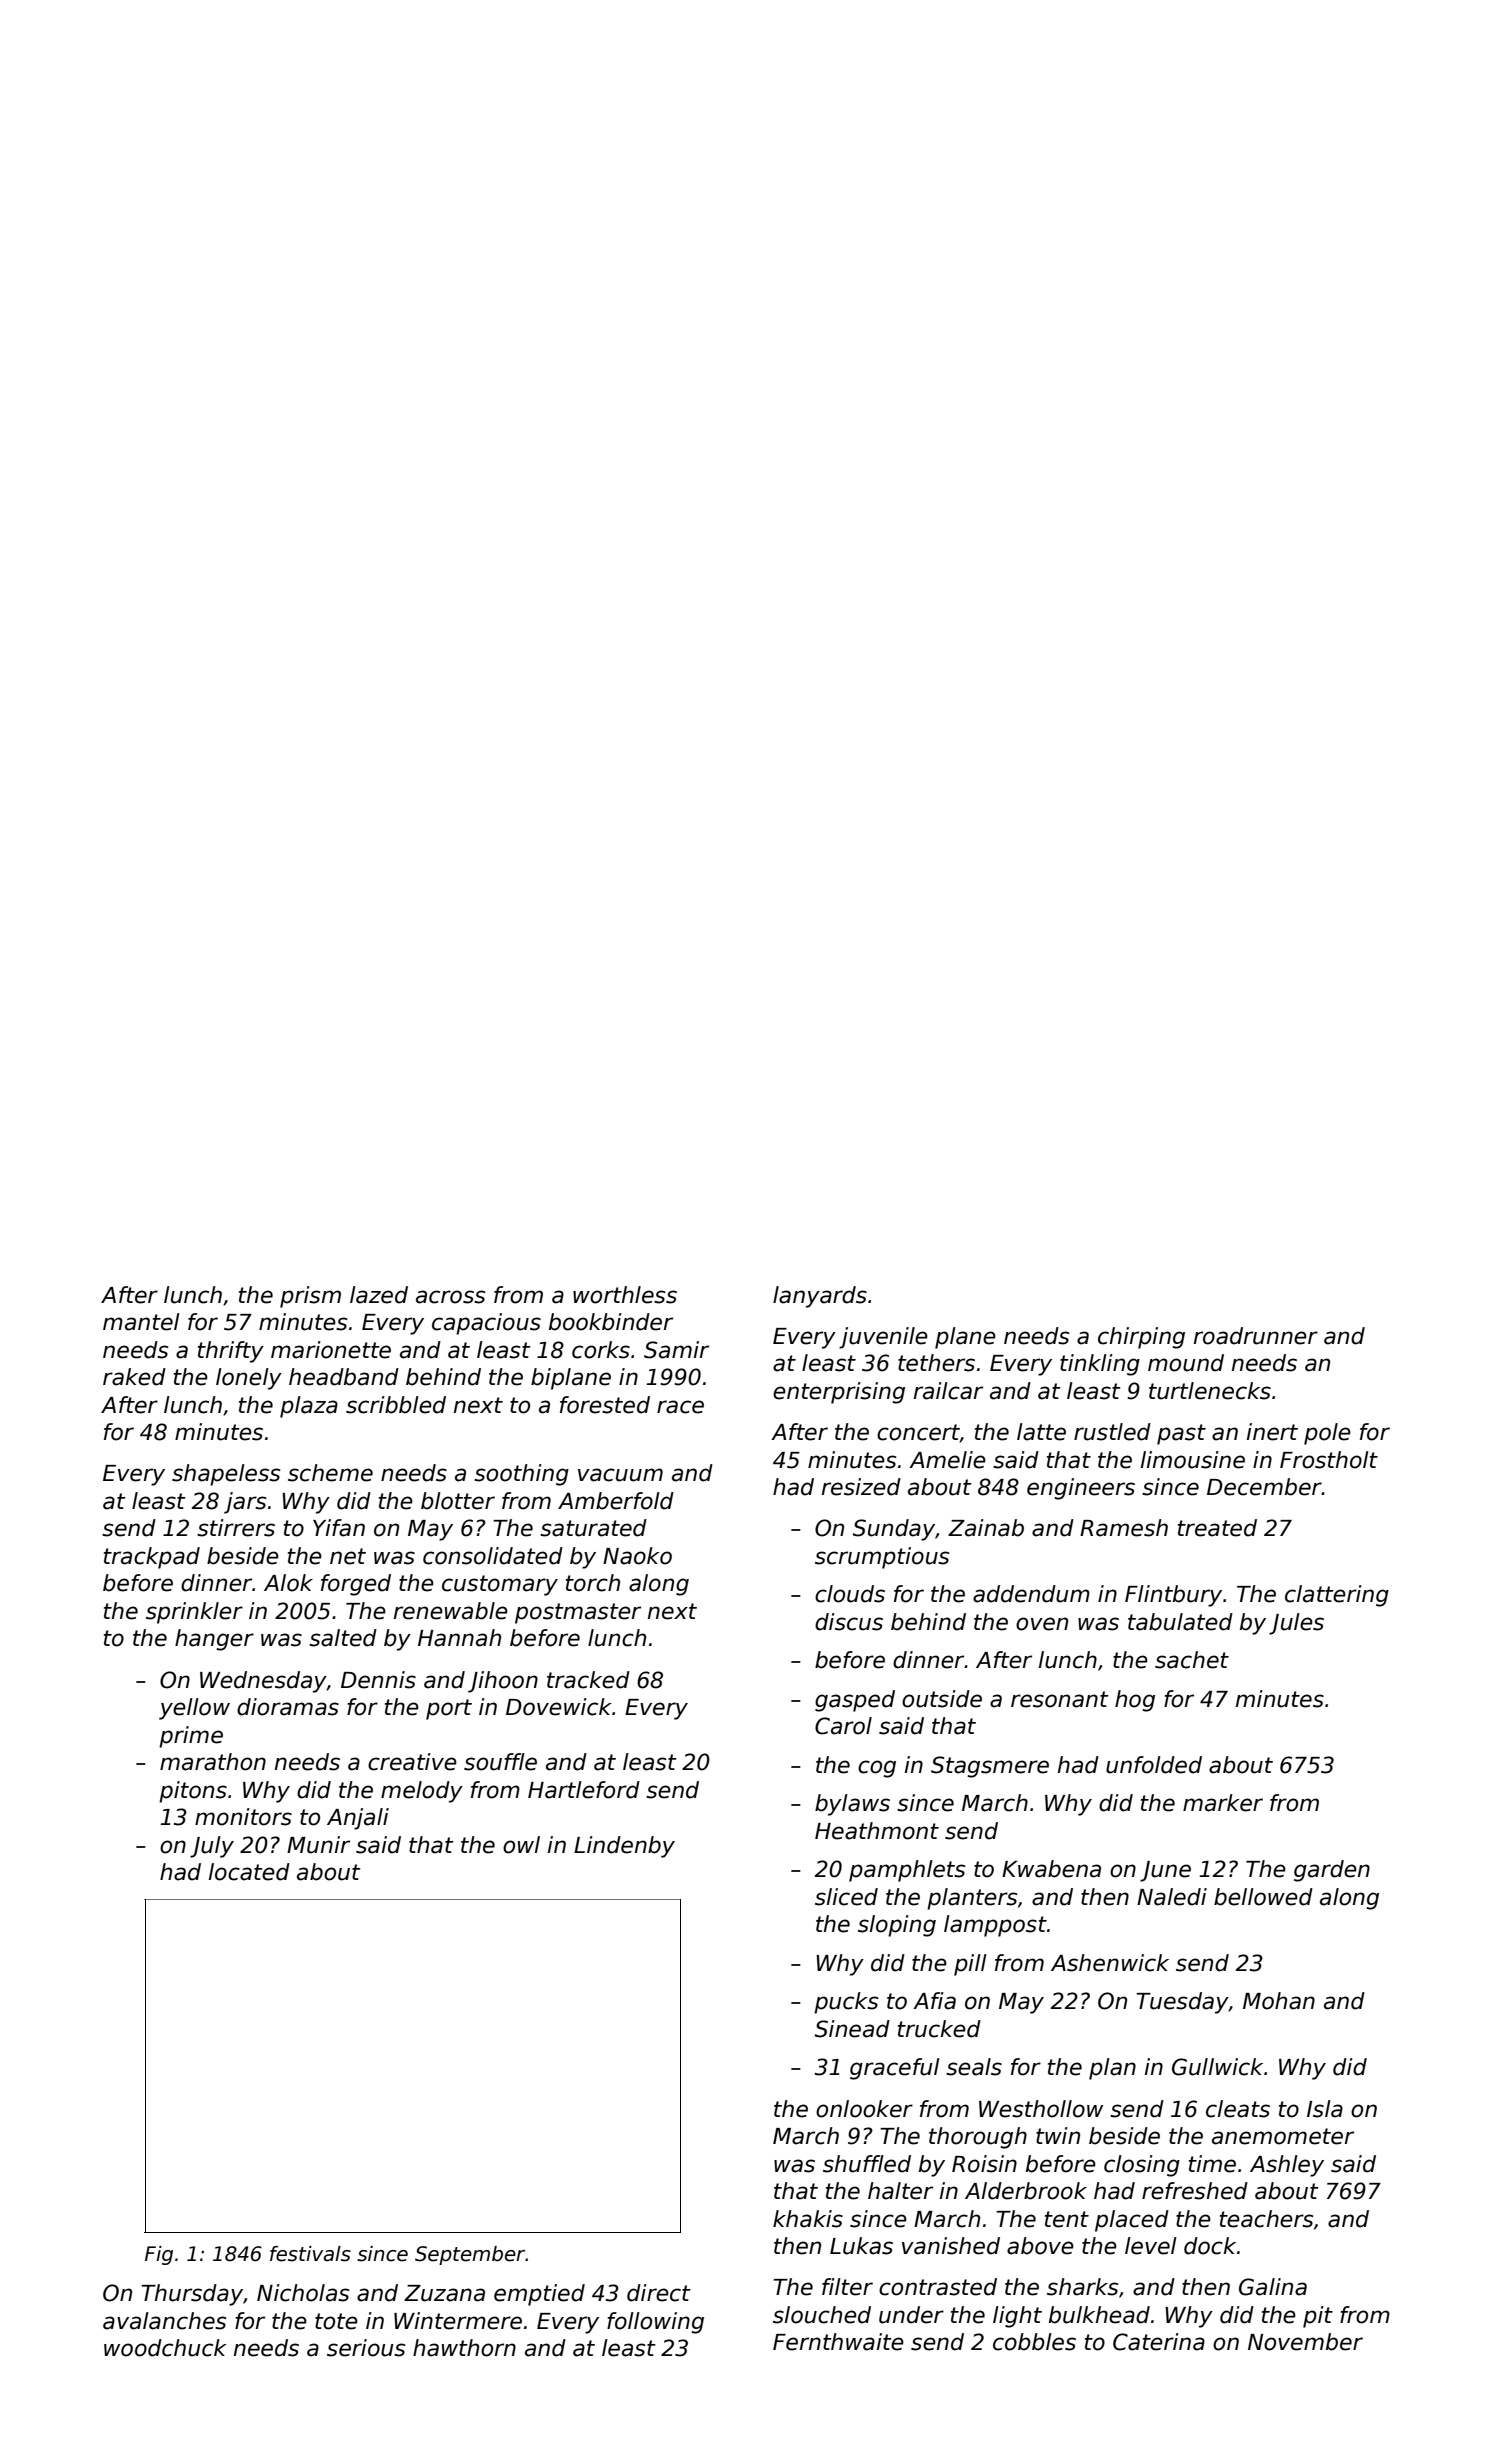 This screenshot has height=2464, width=1496. What do you see at coordinates (852, 1805) in the screenshot?
I see `bylaws` at bounding box center [852, 1805].
